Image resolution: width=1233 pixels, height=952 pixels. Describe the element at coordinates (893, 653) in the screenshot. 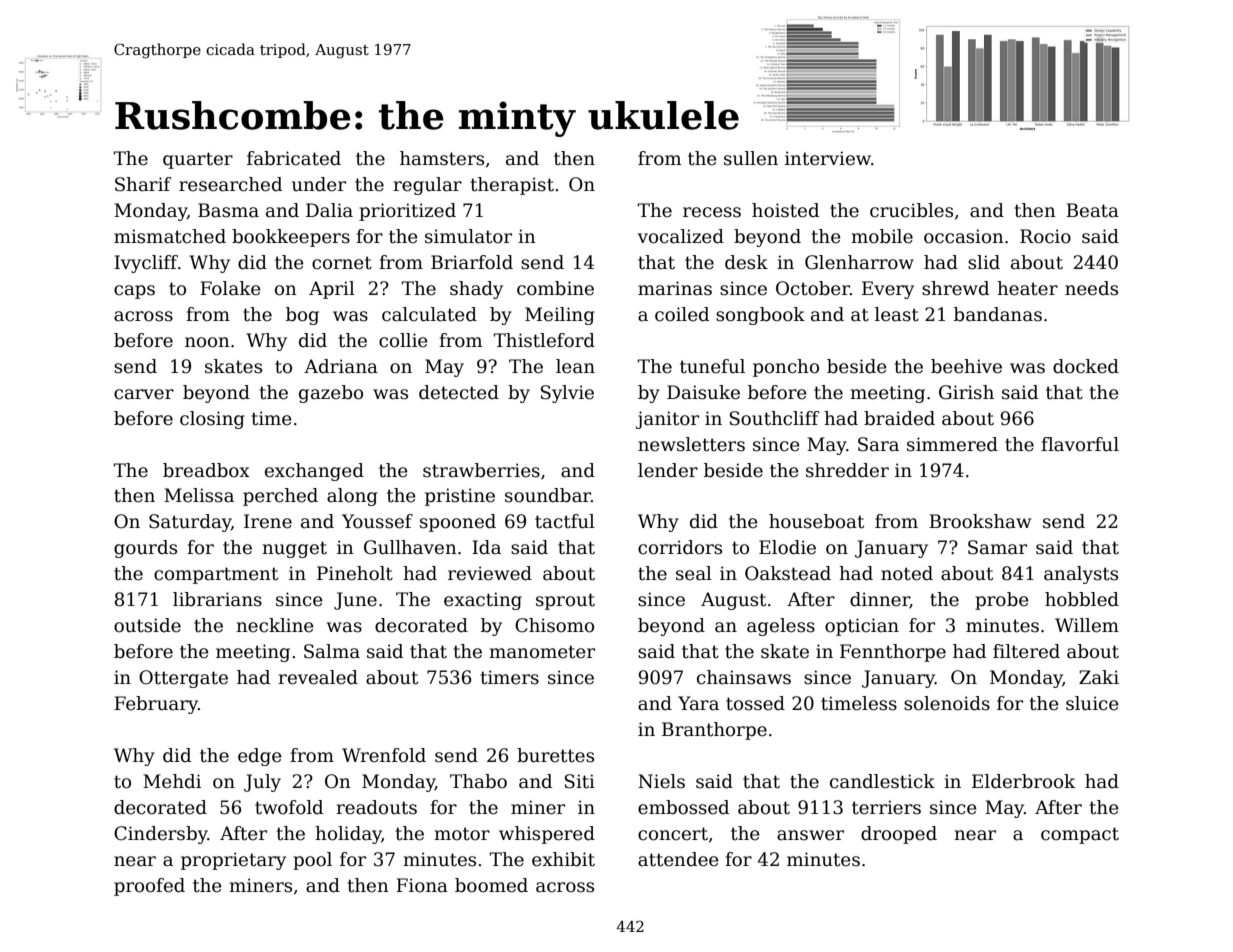

I see `Fennthorpe` at that location.
